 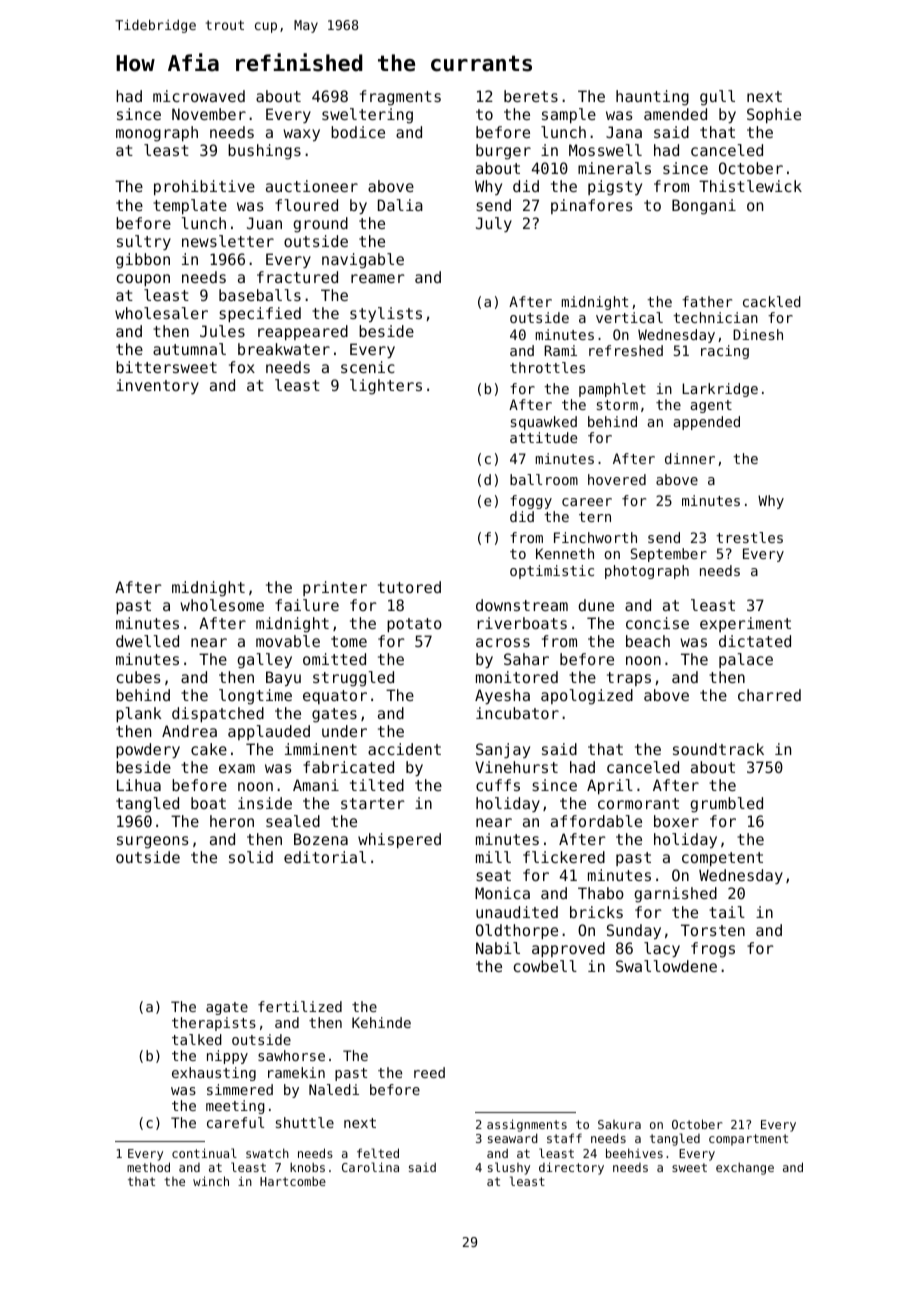 I want to click on inventory, so click(x=157, y=386).
